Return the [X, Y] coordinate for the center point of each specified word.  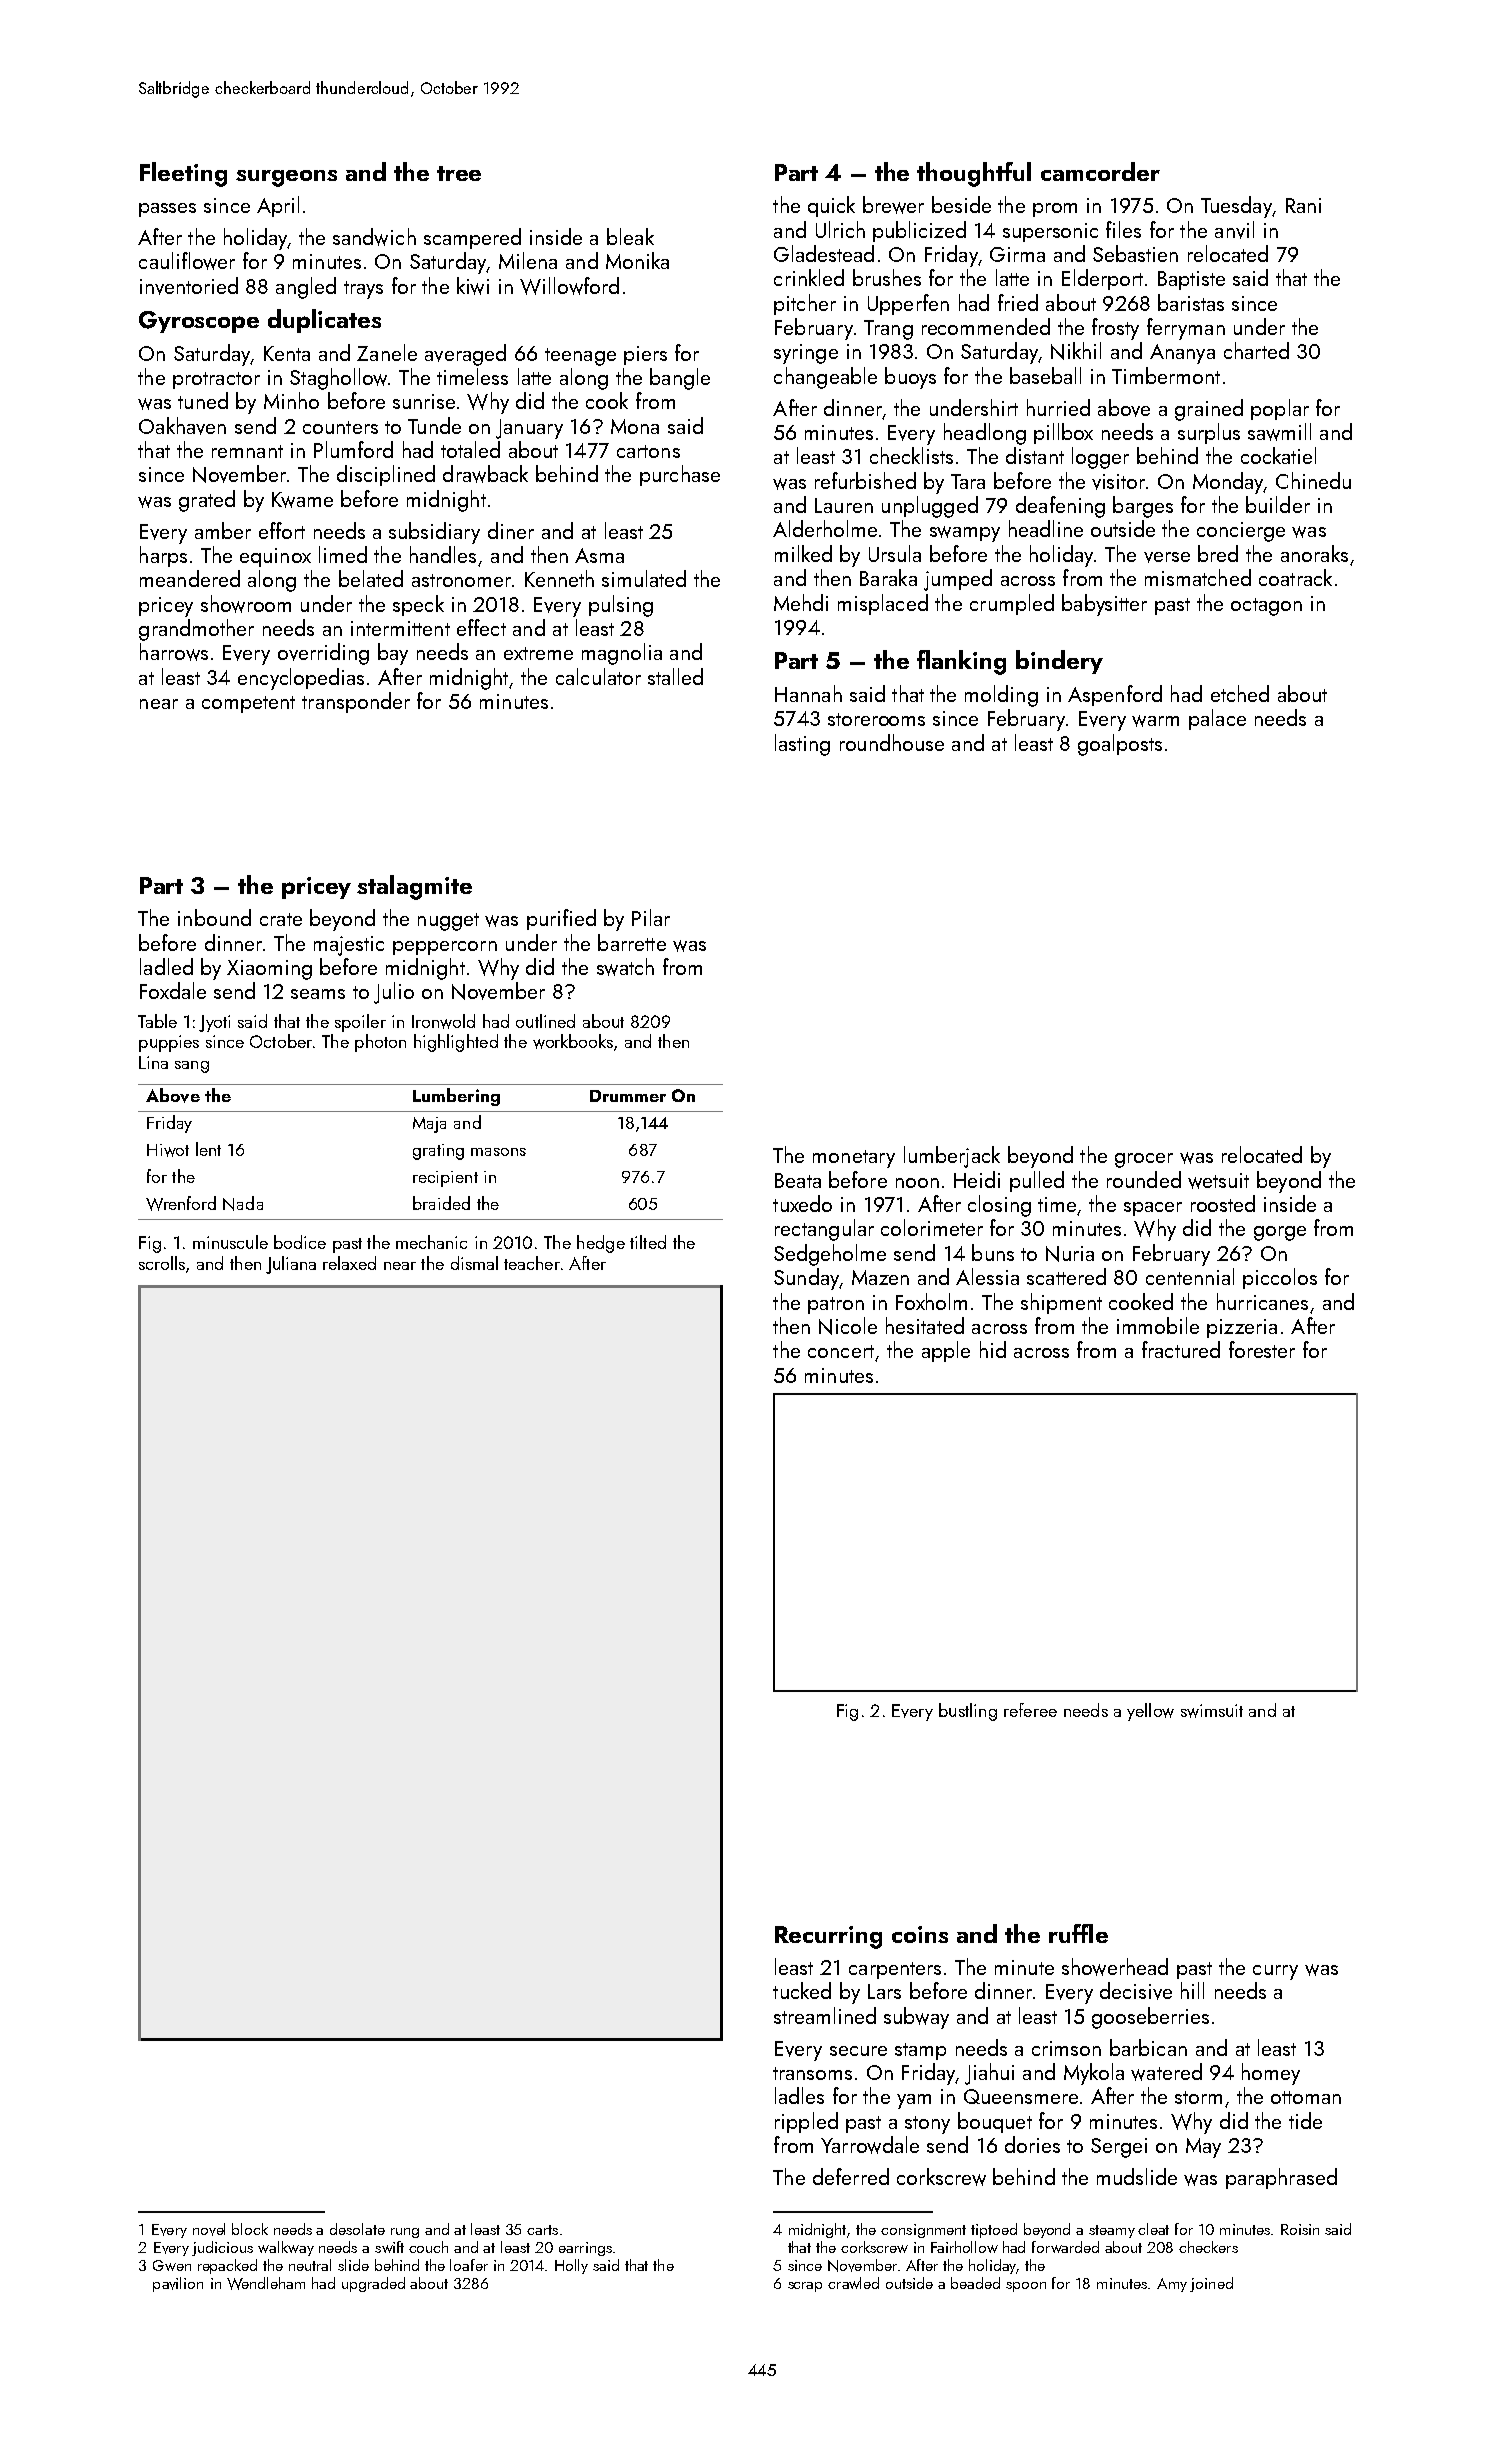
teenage [580, 357]
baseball [1045, 375]
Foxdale [173, 990]
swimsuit [1212, 1711]
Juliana [291, 1265]
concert [841, 1351]
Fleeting [183, 174]
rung [405, 2233]
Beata [798, 1180]
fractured [1181, 1349]
